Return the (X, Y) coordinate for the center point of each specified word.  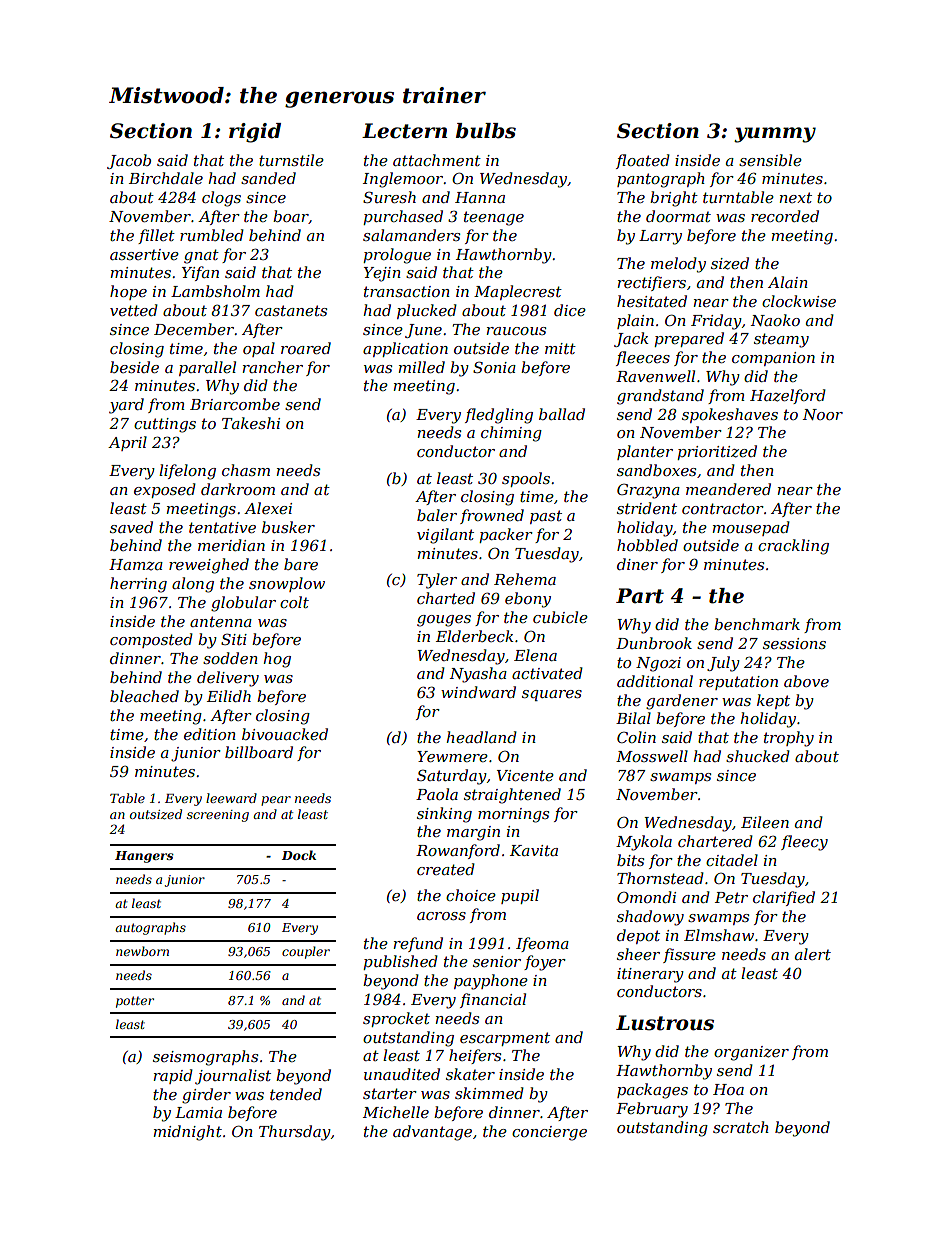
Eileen (765, 822)
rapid (173, 1076)
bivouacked (285, 734)
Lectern (404, 131)
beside (134, 367)
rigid (255, 133)
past (546, 517)
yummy (775, 135)
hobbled (647, 545)
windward (478, 692)
